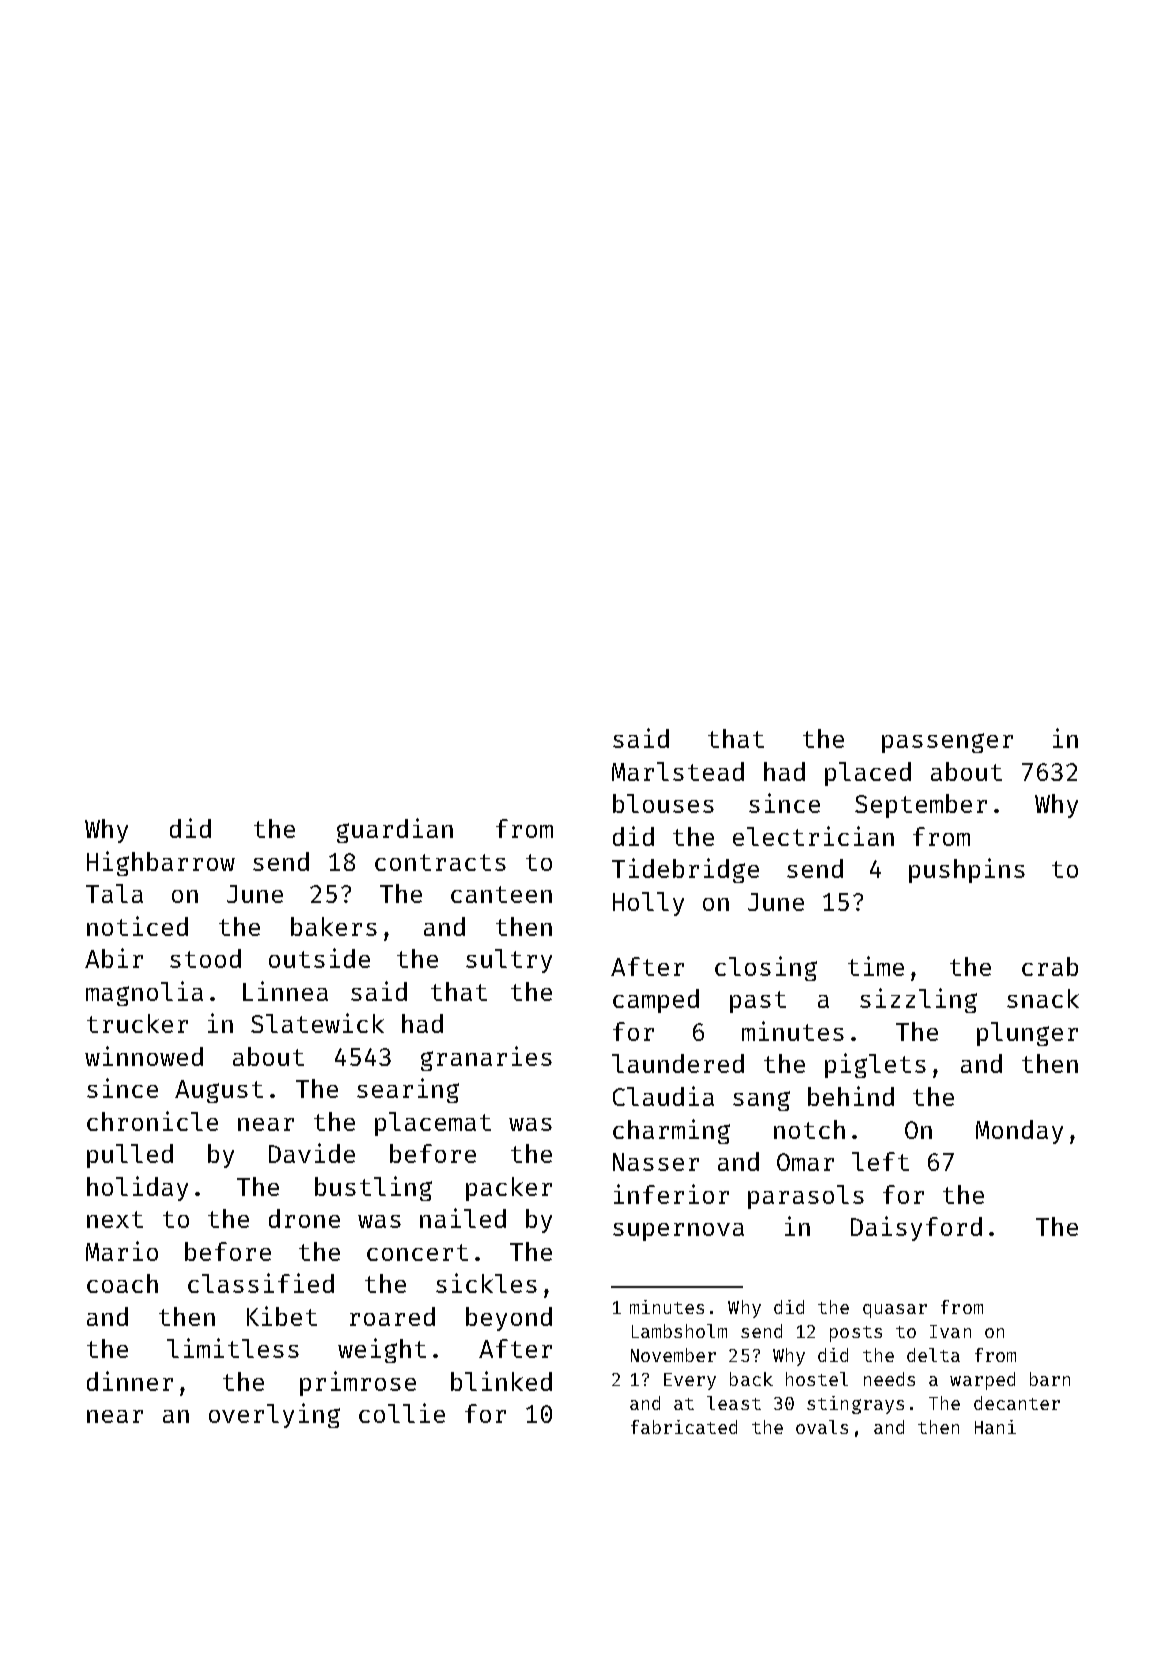 This page has width=1165, height=1654. I want to click on supernova, so click(678, 1232).
